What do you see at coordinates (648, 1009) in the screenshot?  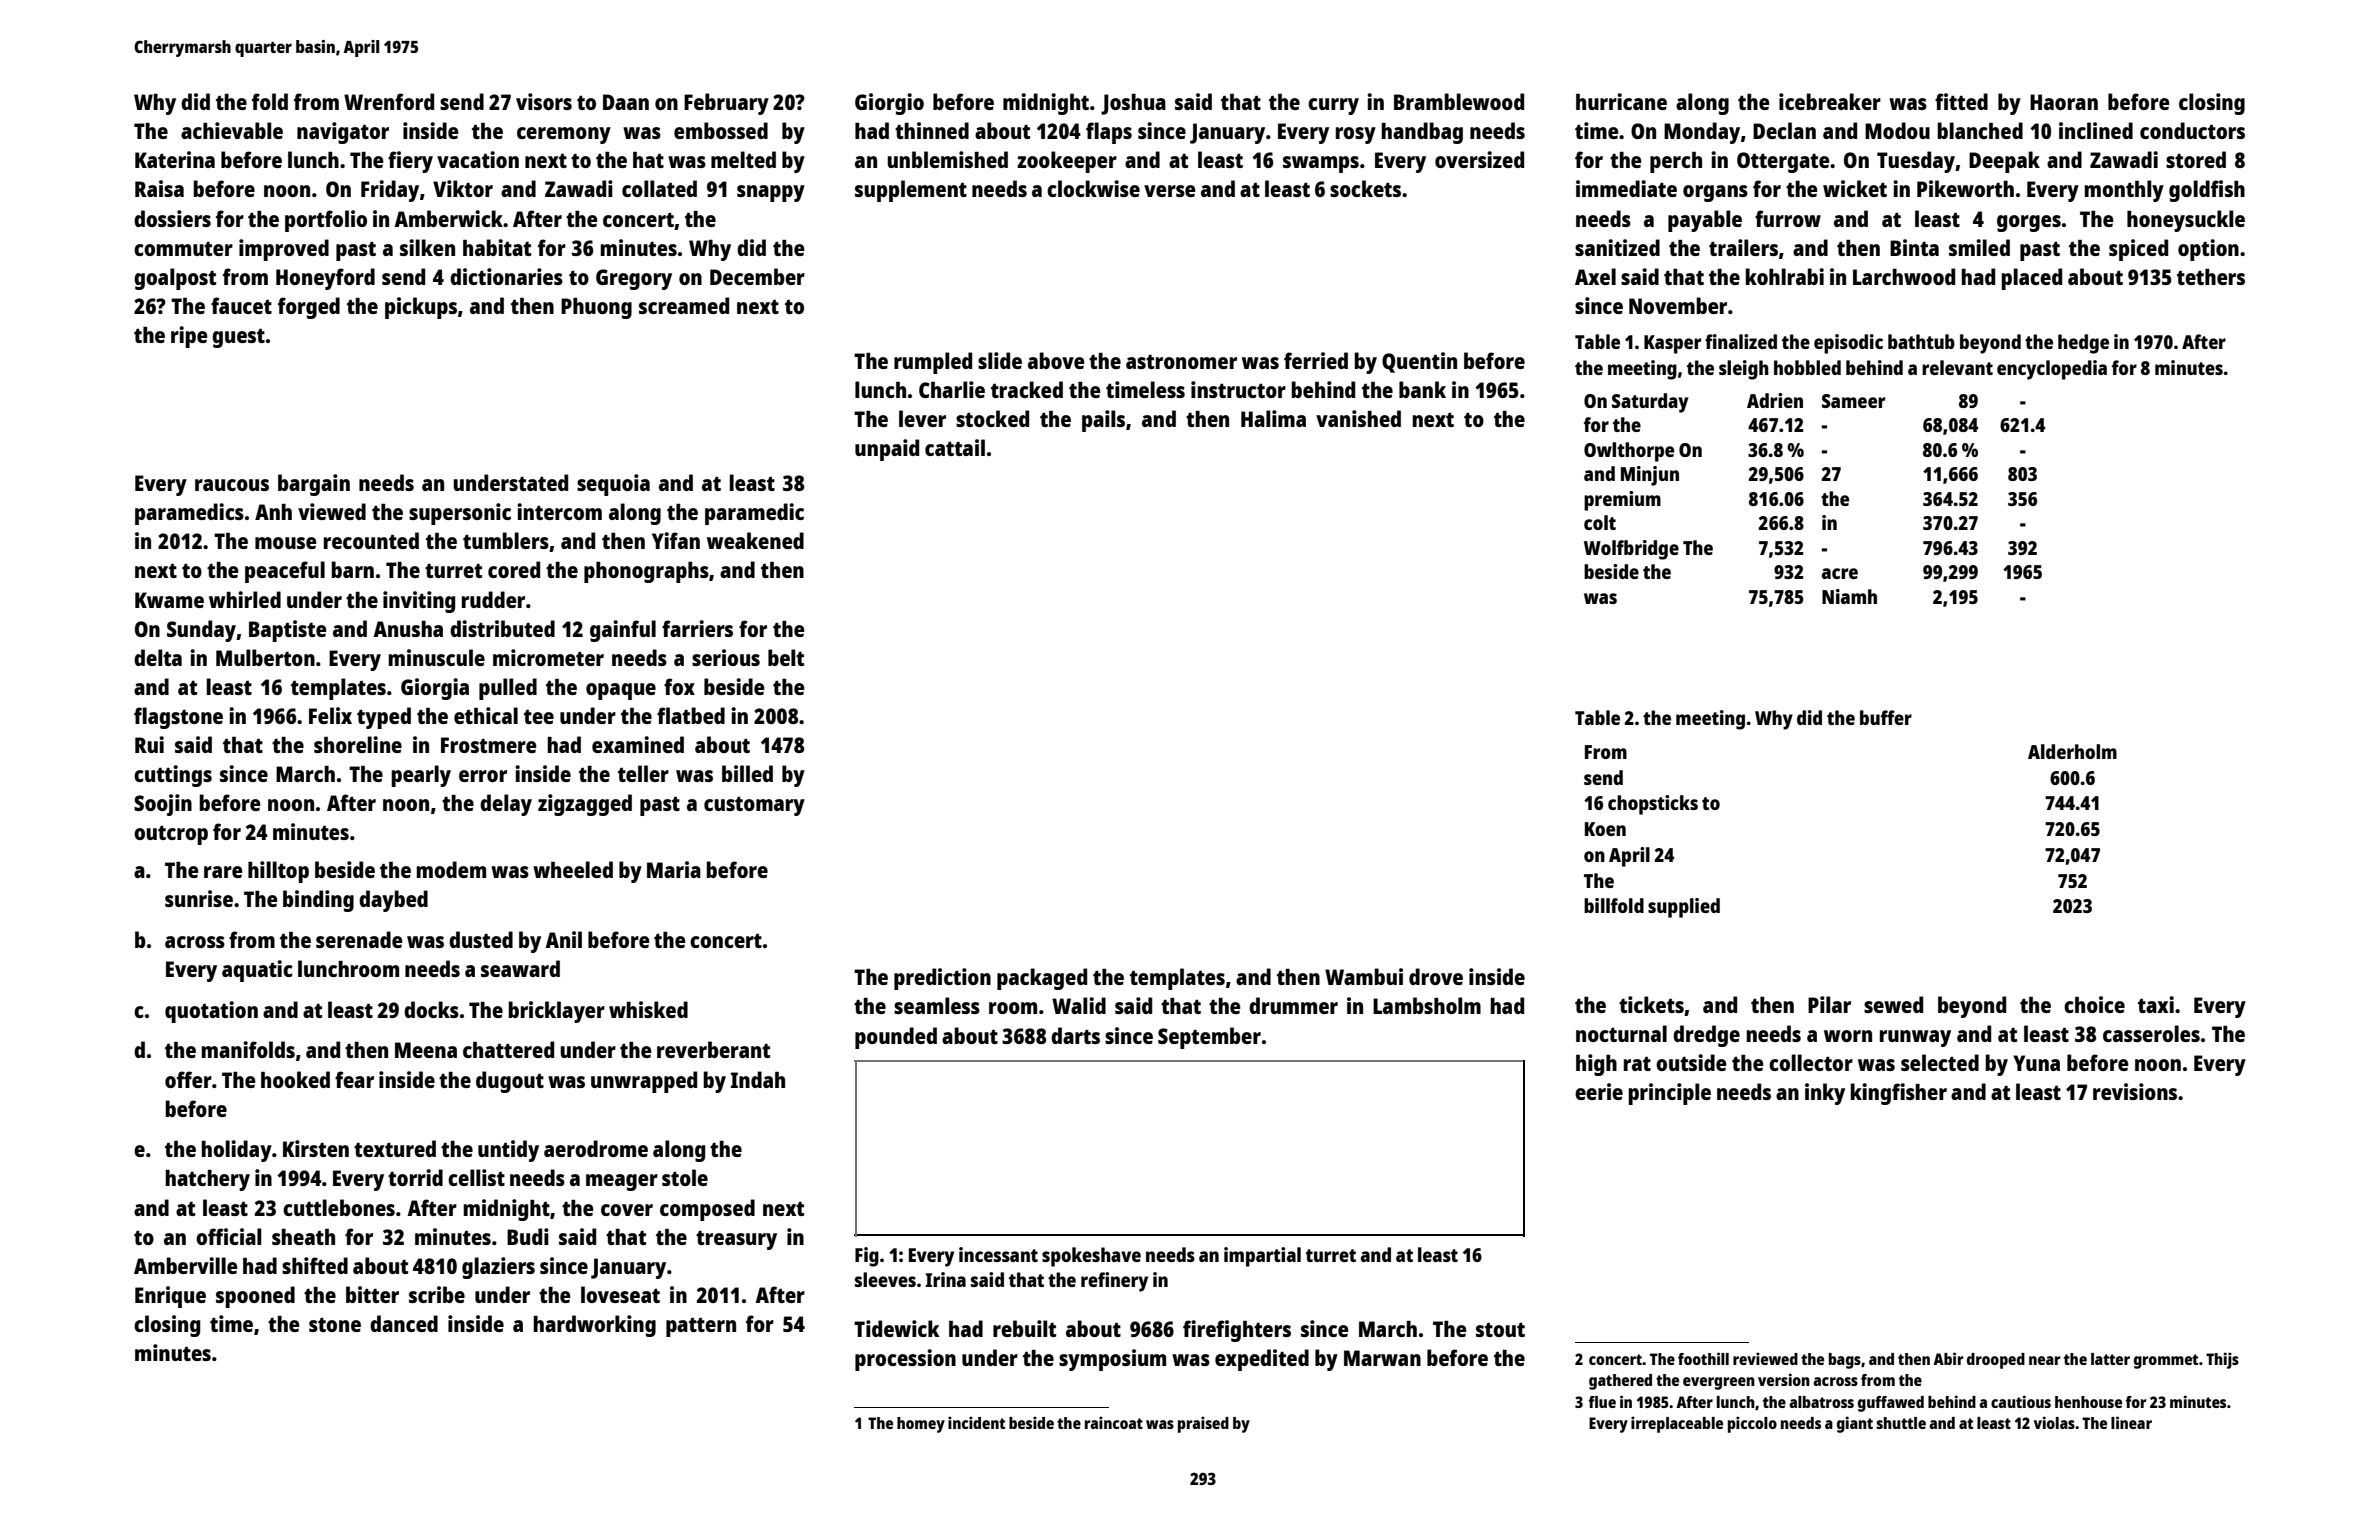 I see `whisked` at bounding box center [648, 1009].
